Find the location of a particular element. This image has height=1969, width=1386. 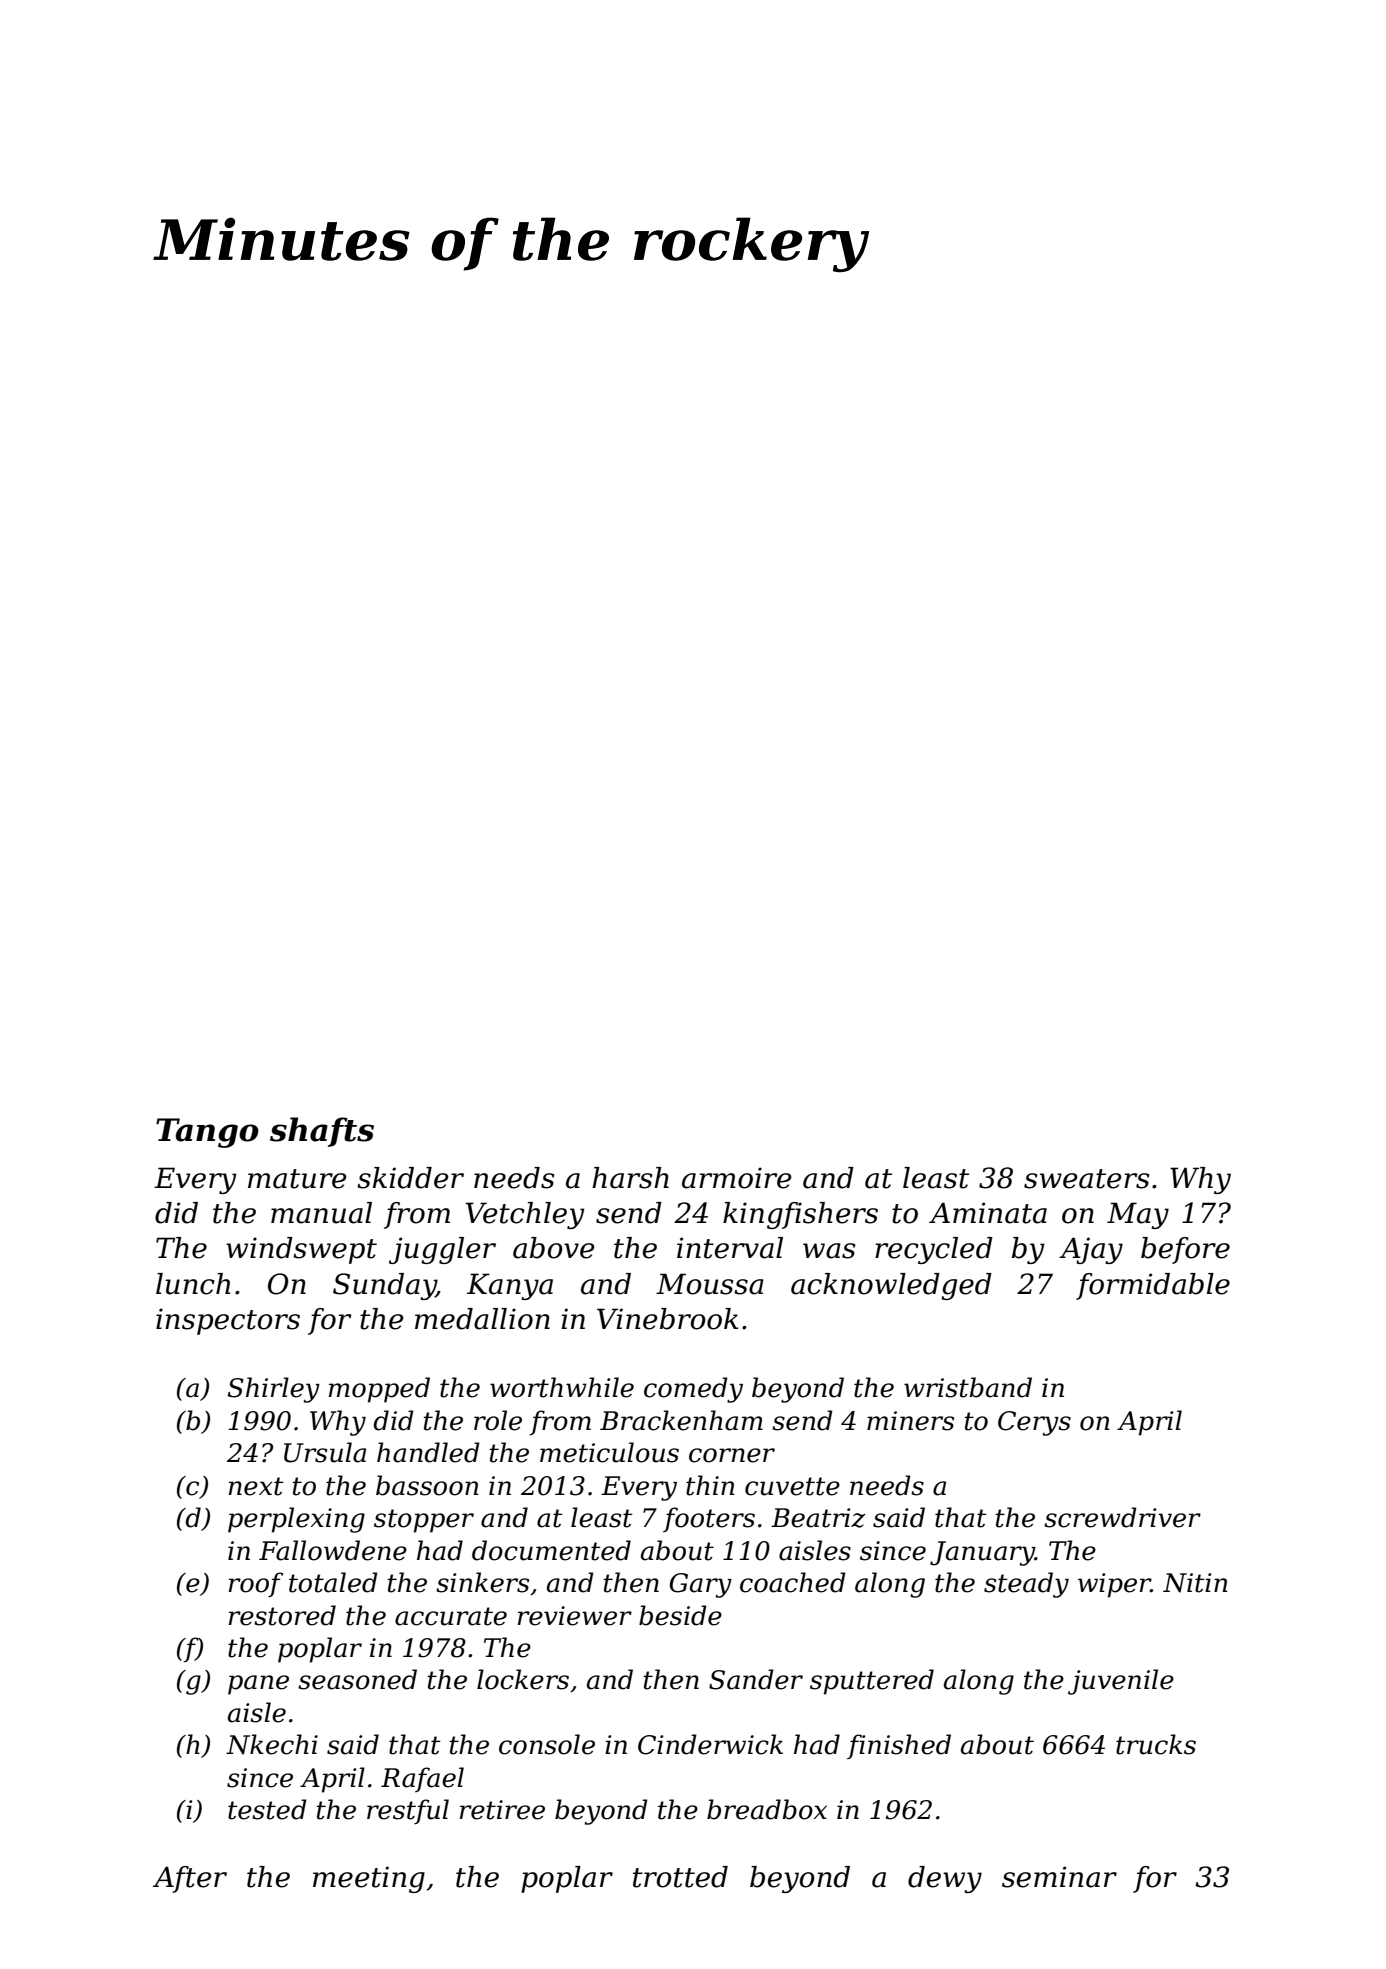

skidder is located at coordinates (410, 1178).
